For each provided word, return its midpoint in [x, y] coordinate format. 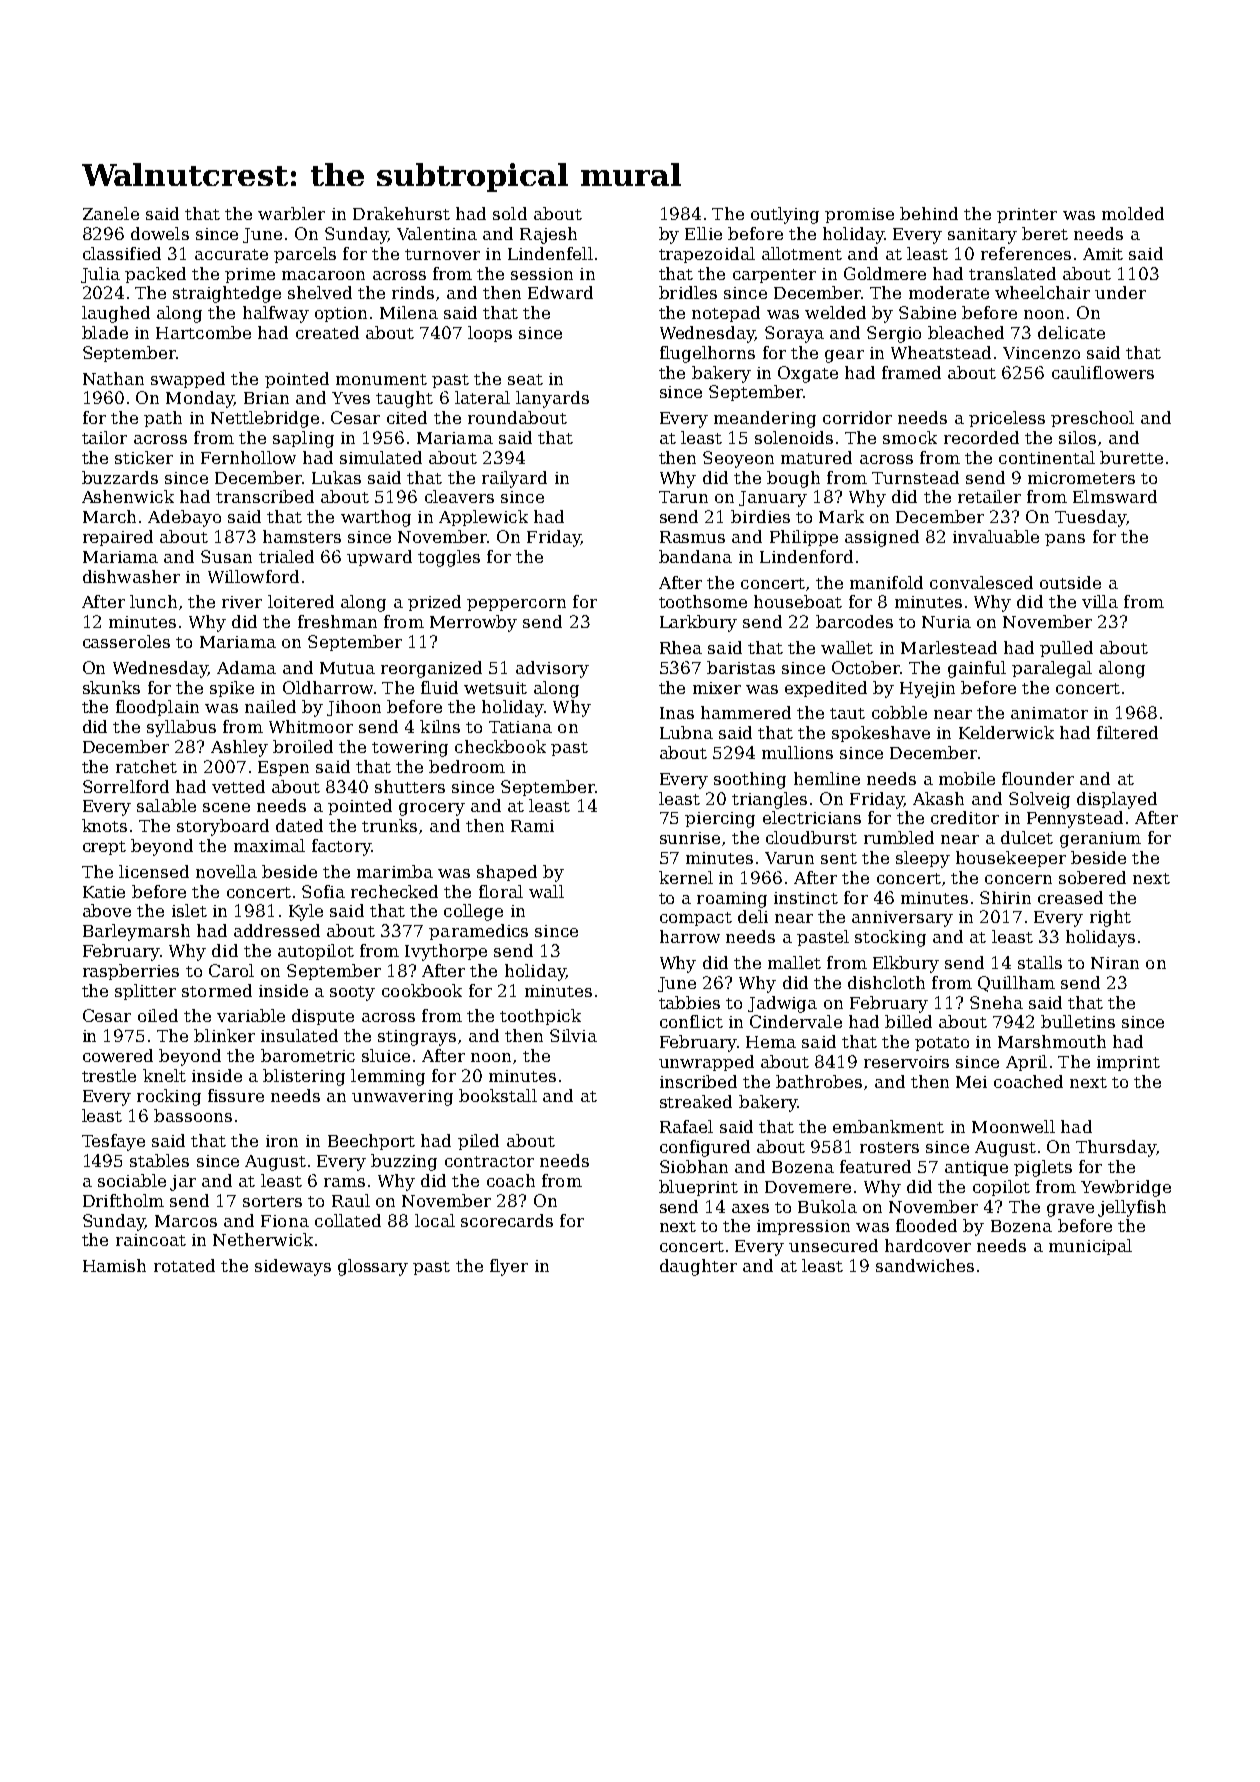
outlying [785, 215]
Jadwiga [782, 1004]
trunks [389, 825]
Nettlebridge [265, 419]
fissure [236, 1095]
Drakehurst [401, 213]
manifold [886, 582]
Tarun [683, 497]
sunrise [690, 838]
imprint [1128, 1063]
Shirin [1005, 897]
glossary [373, 1267]
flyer [509, 1267]
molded [1133, 213]
